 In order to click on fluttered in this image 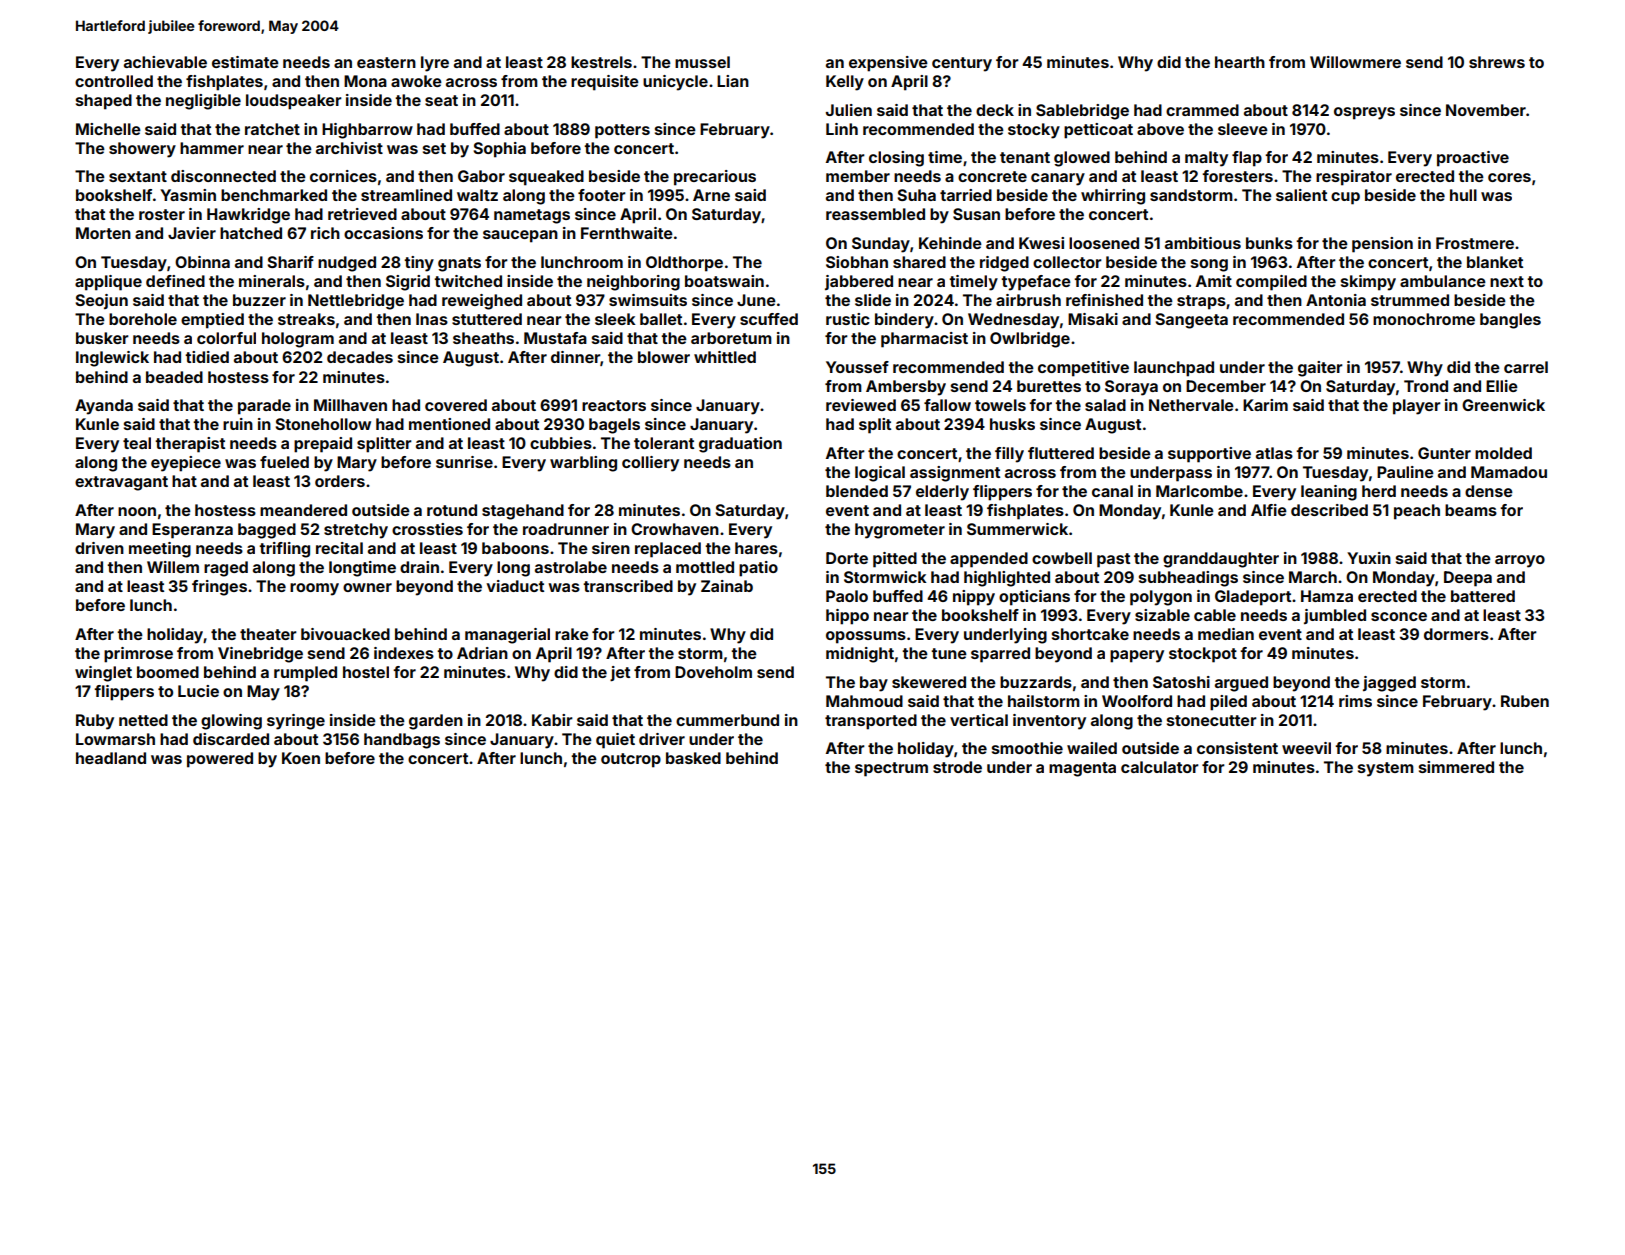, I will do `click(1061, 453)`.
